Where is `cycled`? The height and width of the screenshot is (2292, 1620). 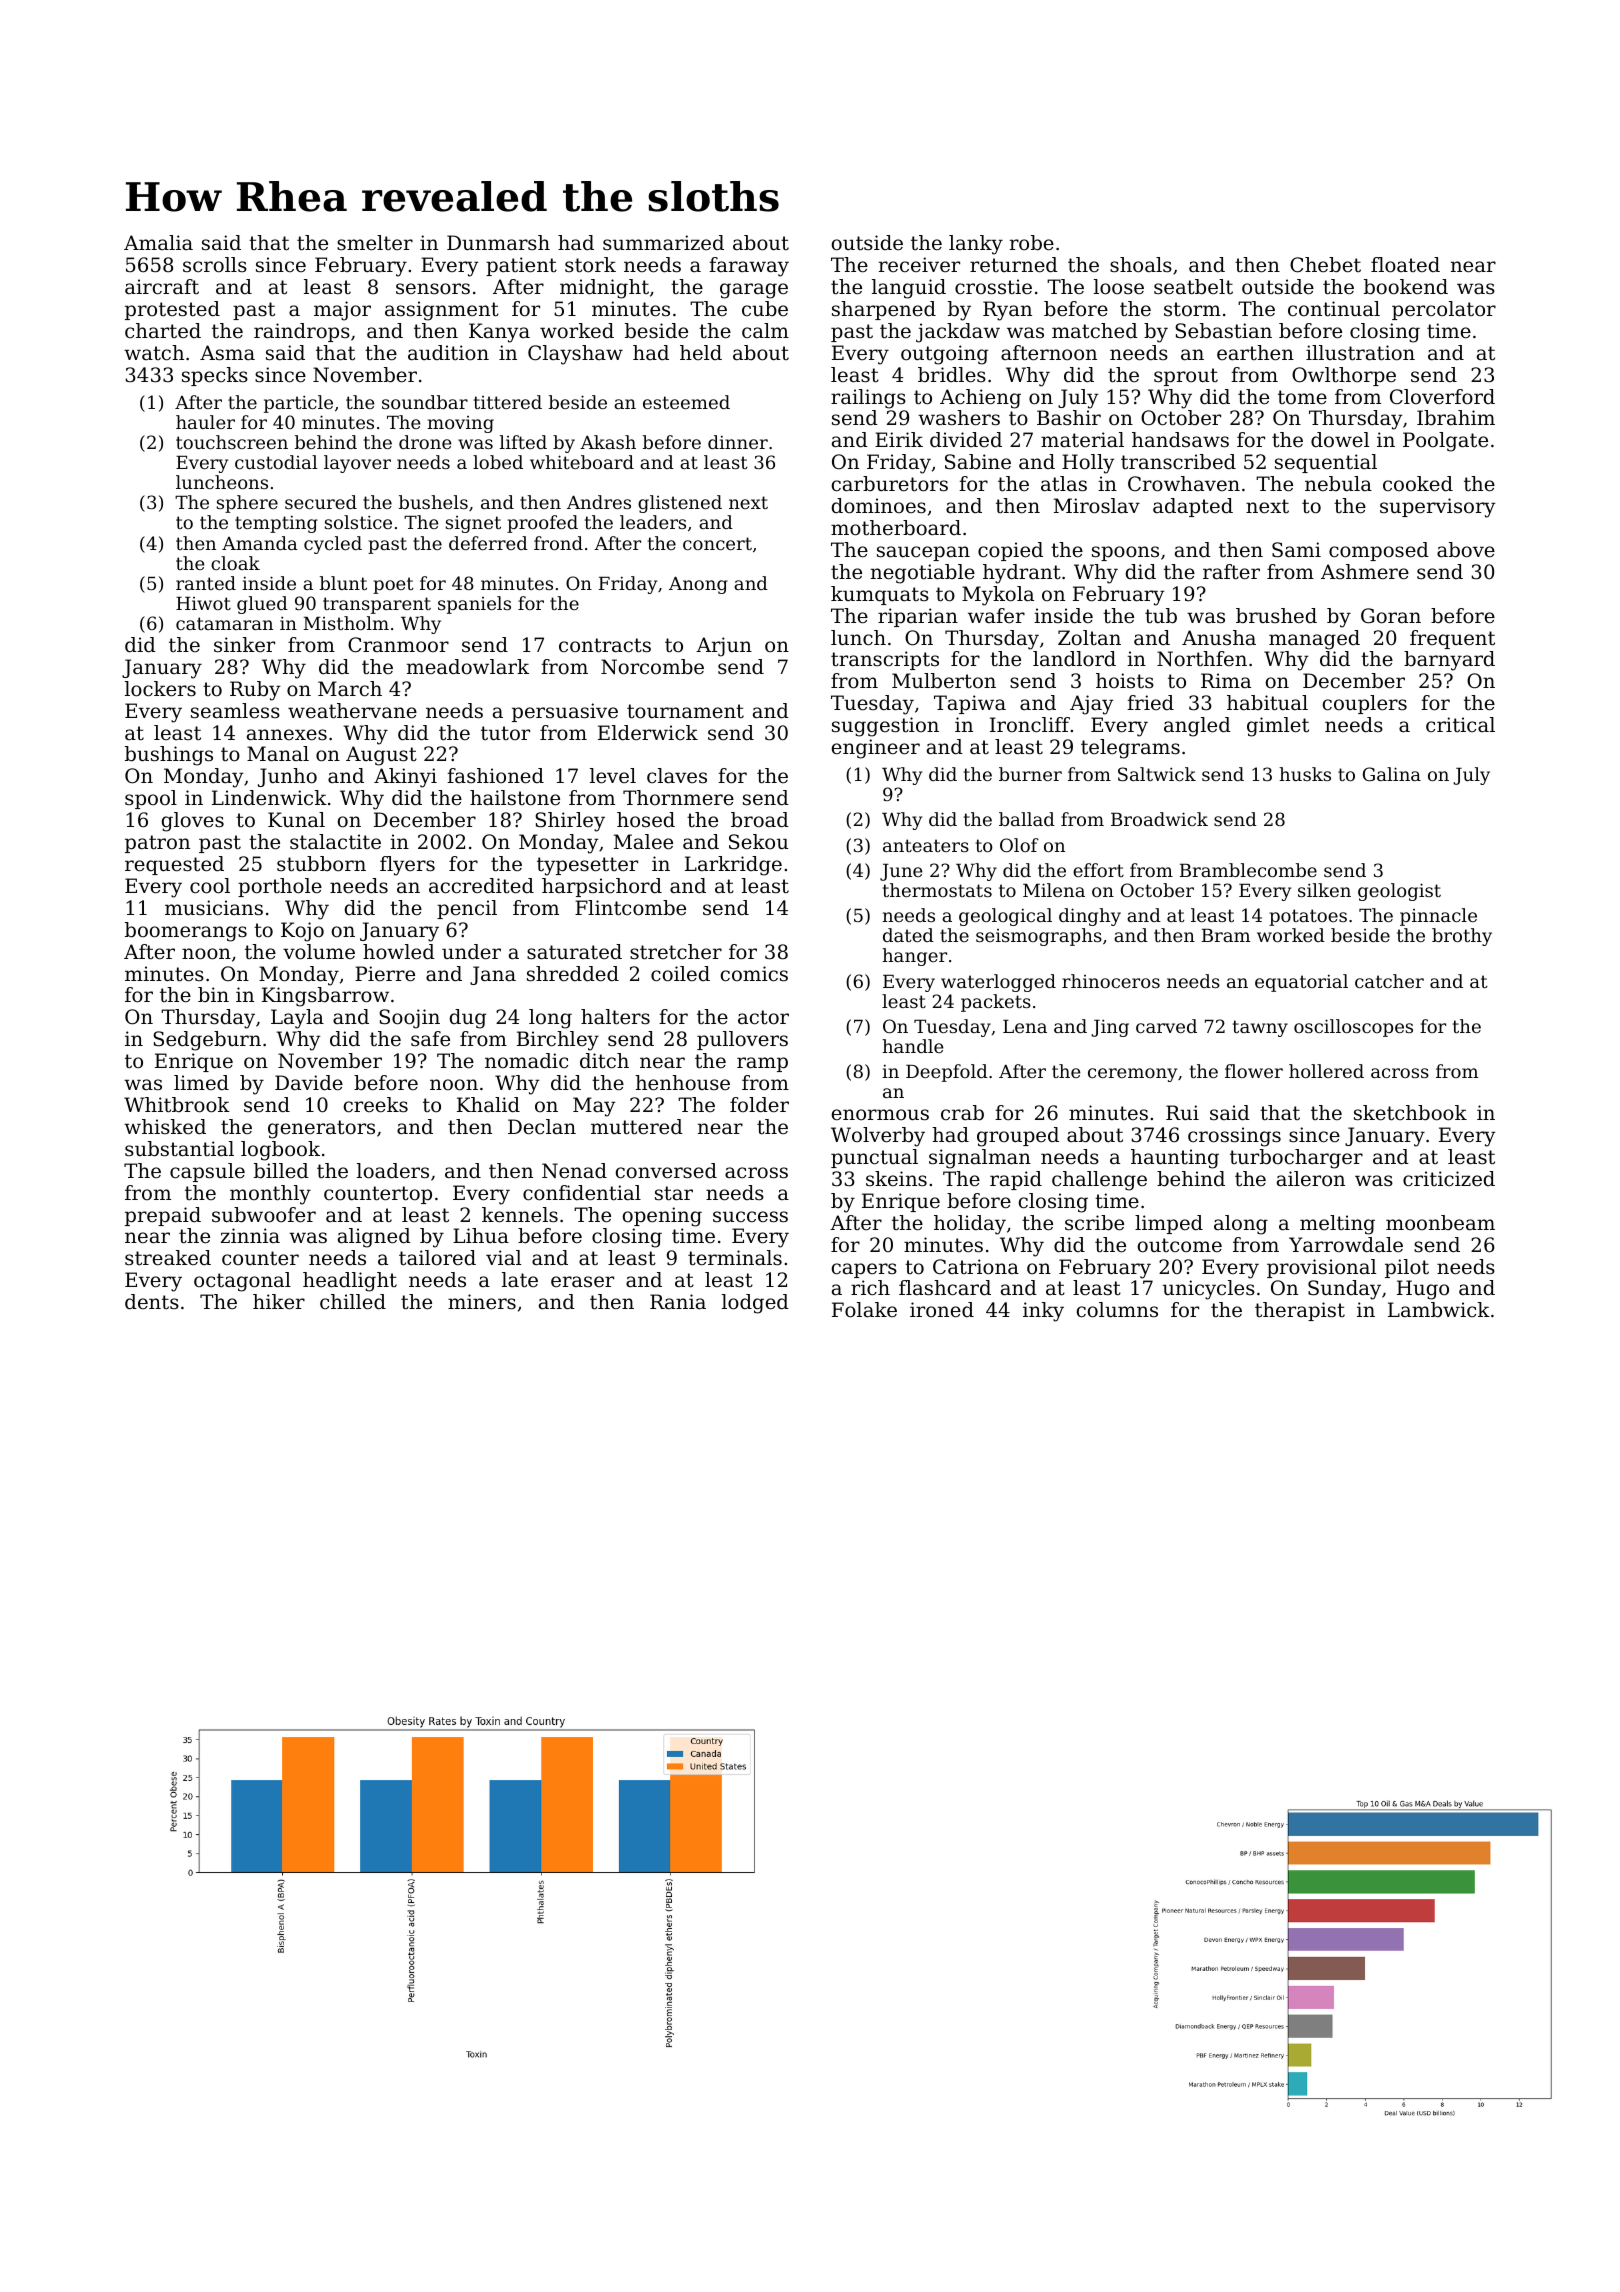 cycled is located at coordinates (333, 545).
